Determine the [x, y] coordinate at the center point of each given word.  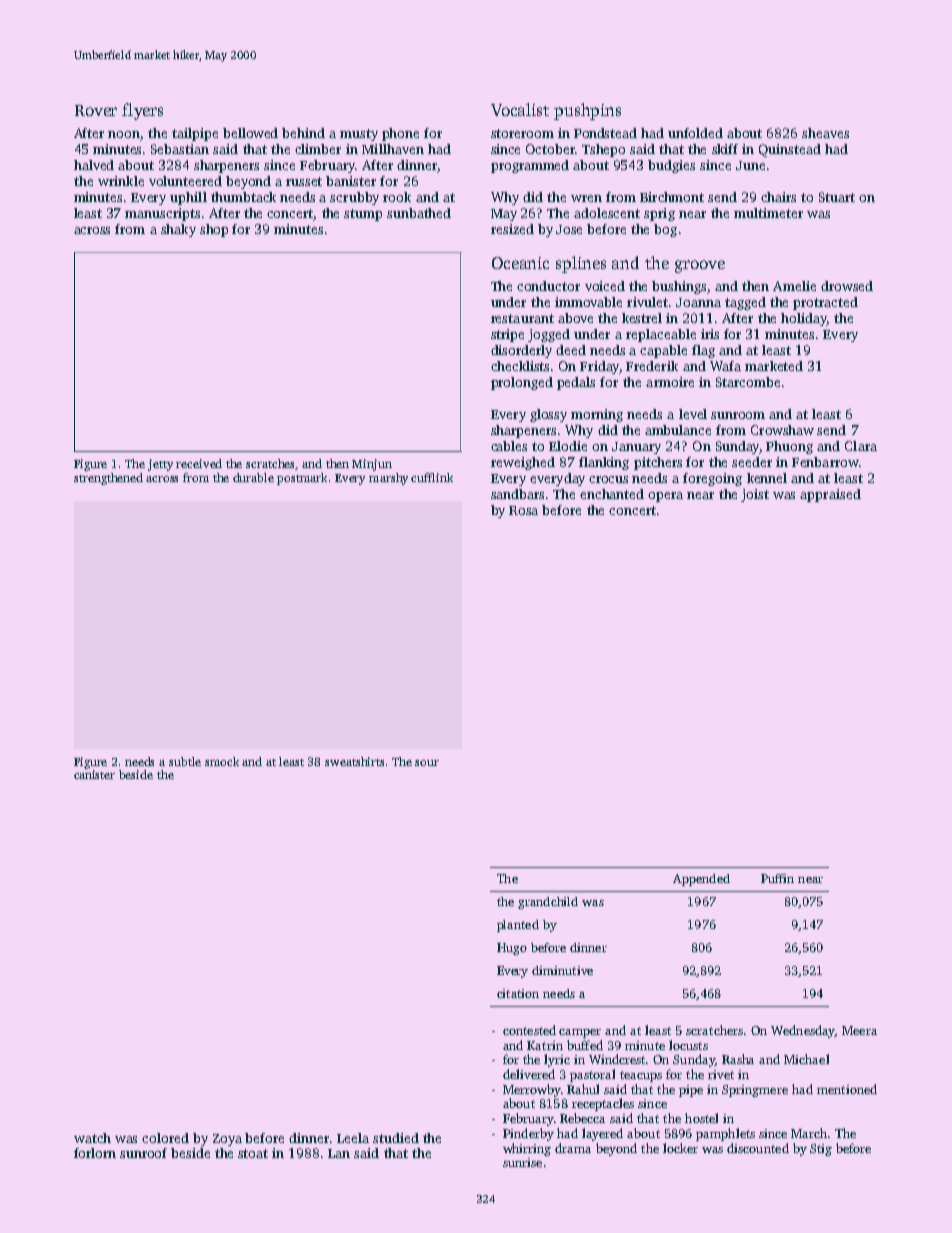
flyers [142, 111]
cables [509, 446]
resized [512, 229]
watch [92, 1138]
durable [253, 477]
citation [518, 993]
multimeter [768, 213]
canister [94, 774]
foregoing [712, 479]
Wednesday [803, 1031]
